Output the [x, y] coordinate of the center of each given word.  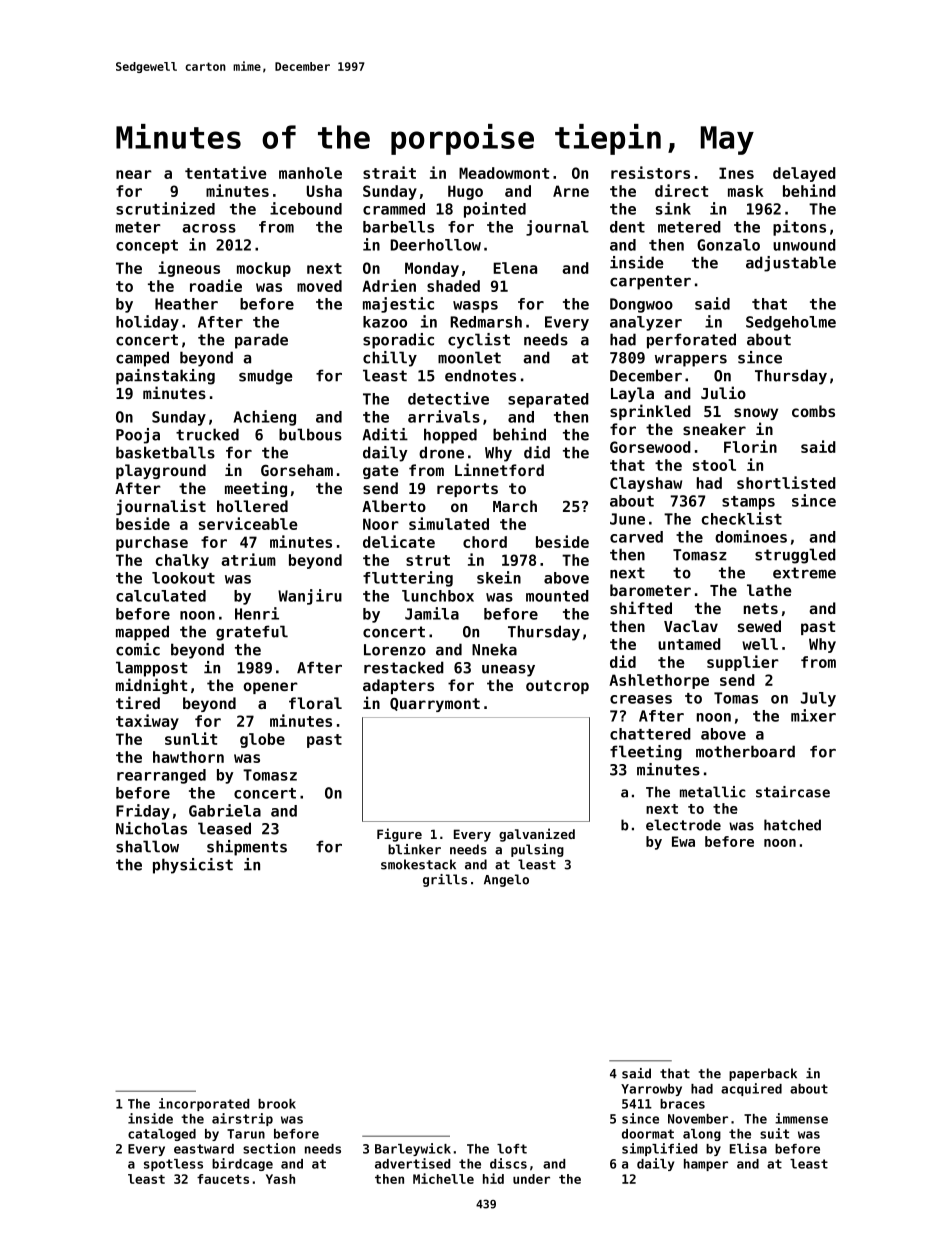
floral [315, 703]
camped [142, 359]
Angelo [506, 880]
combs [813, 411]
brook [277, 1104]
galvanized [537, 835]
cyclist [479, 341]
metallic [712, 792]
